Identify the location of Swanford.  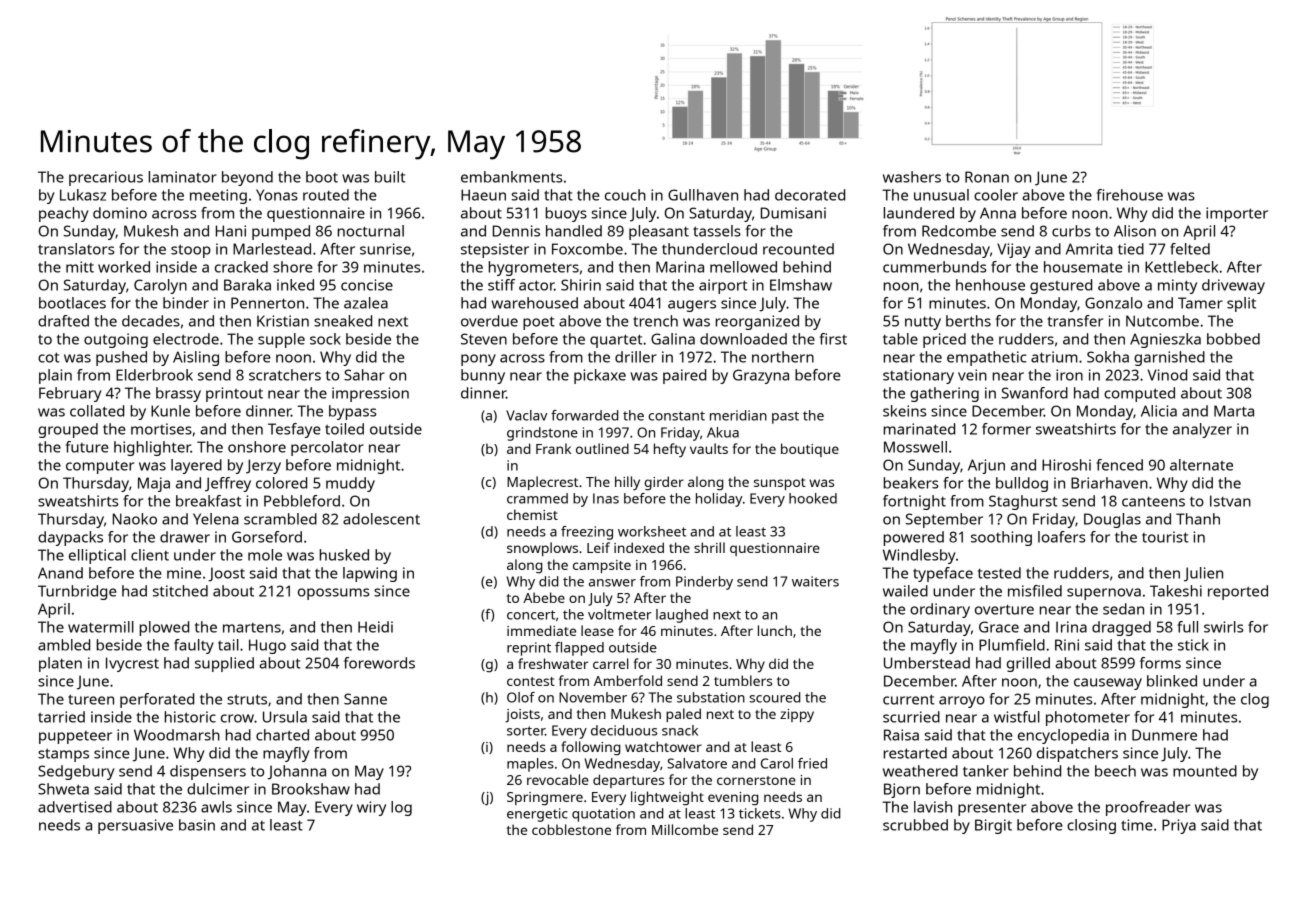
(1035, 393).
